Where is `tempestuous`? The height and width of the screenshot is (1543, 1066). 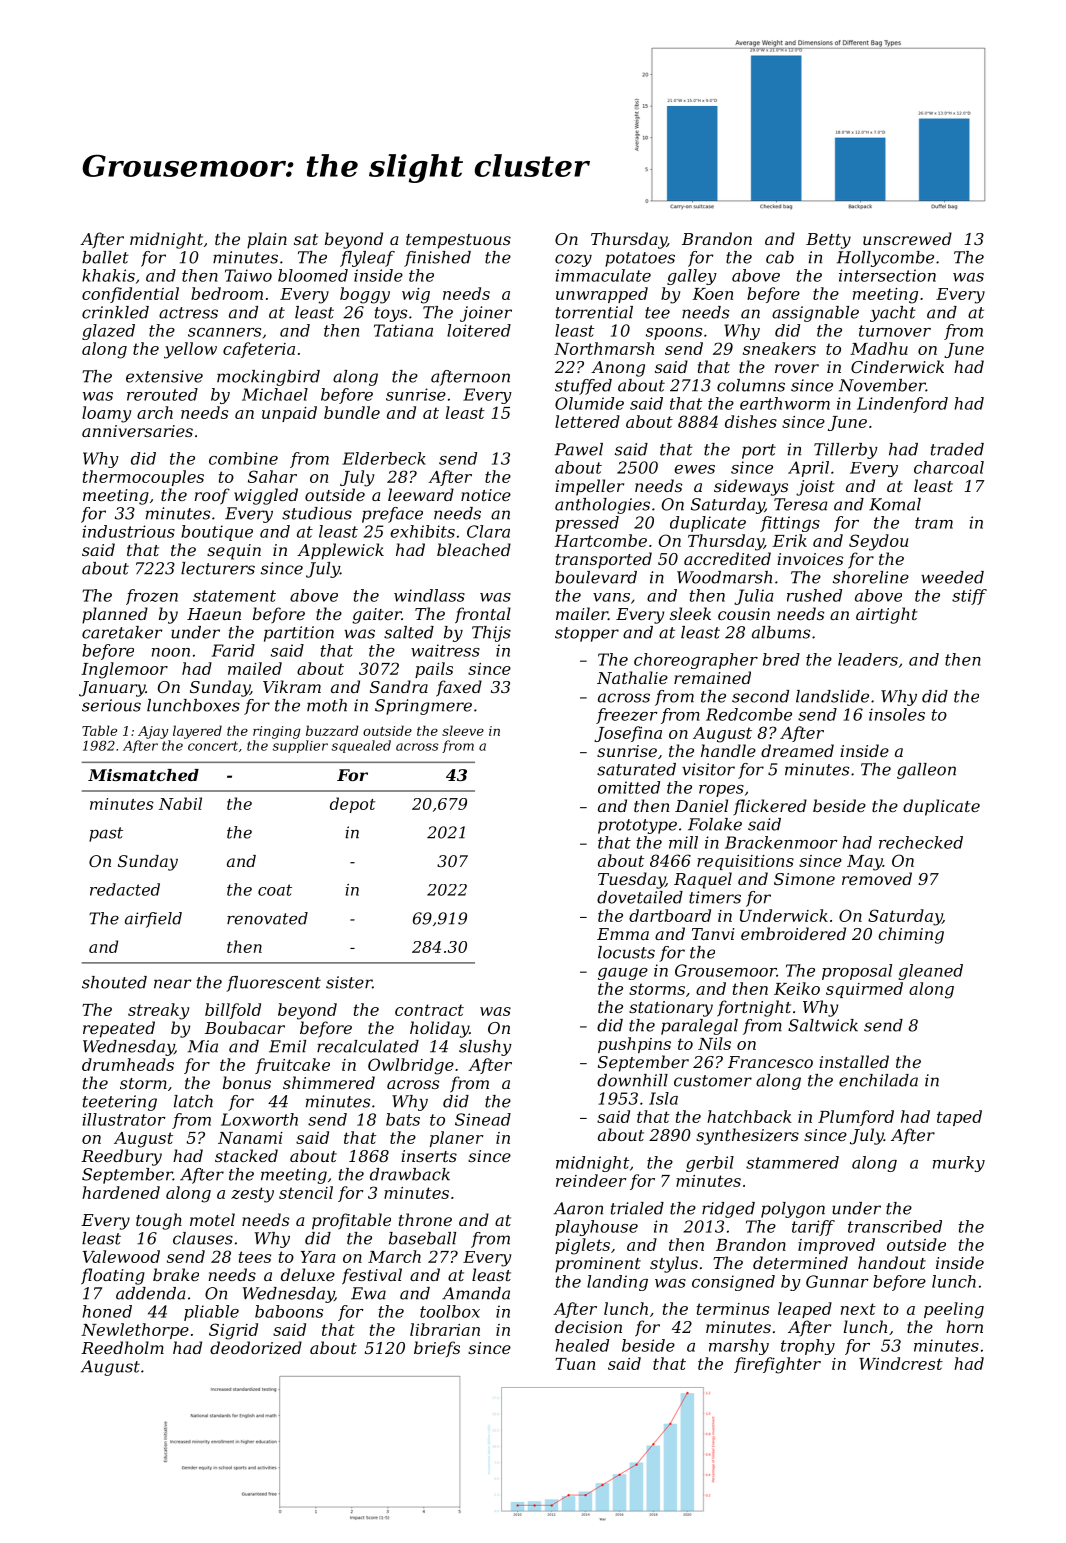 tempestuous is located at coordinates (458, 241).
